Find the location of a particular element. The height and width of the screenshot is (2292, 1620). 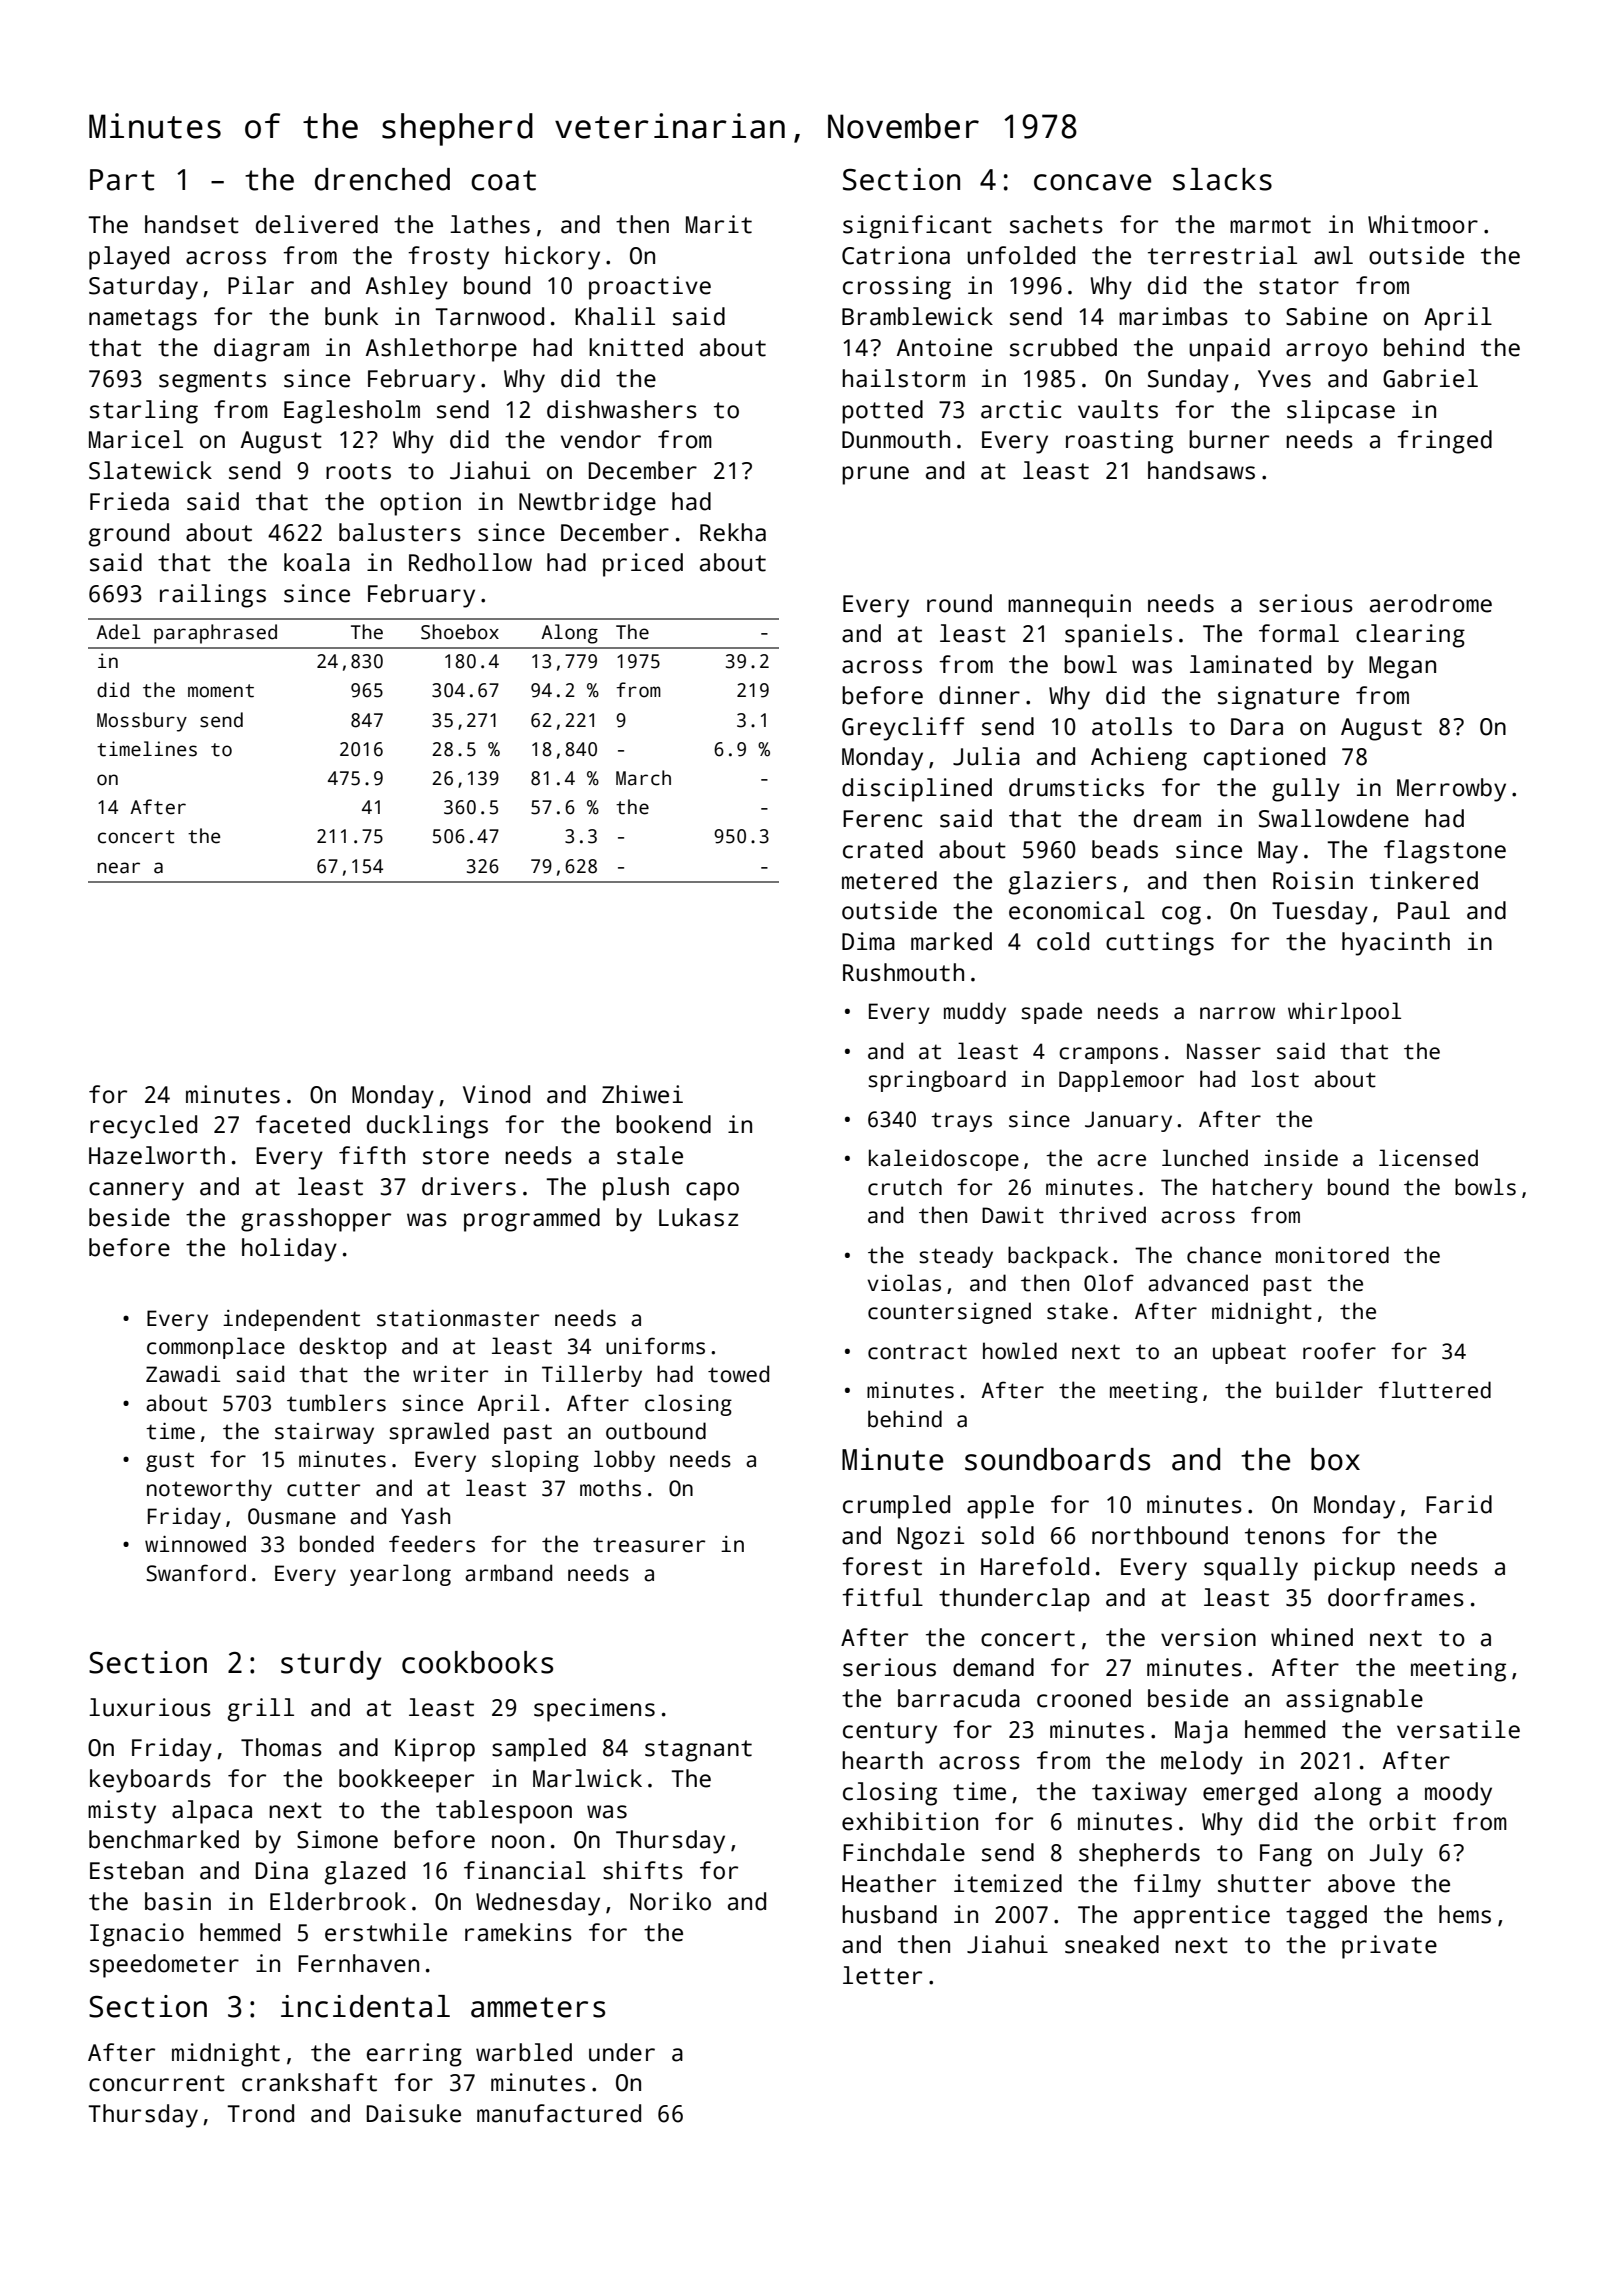

private is located at coordinates (1389, 1947).
